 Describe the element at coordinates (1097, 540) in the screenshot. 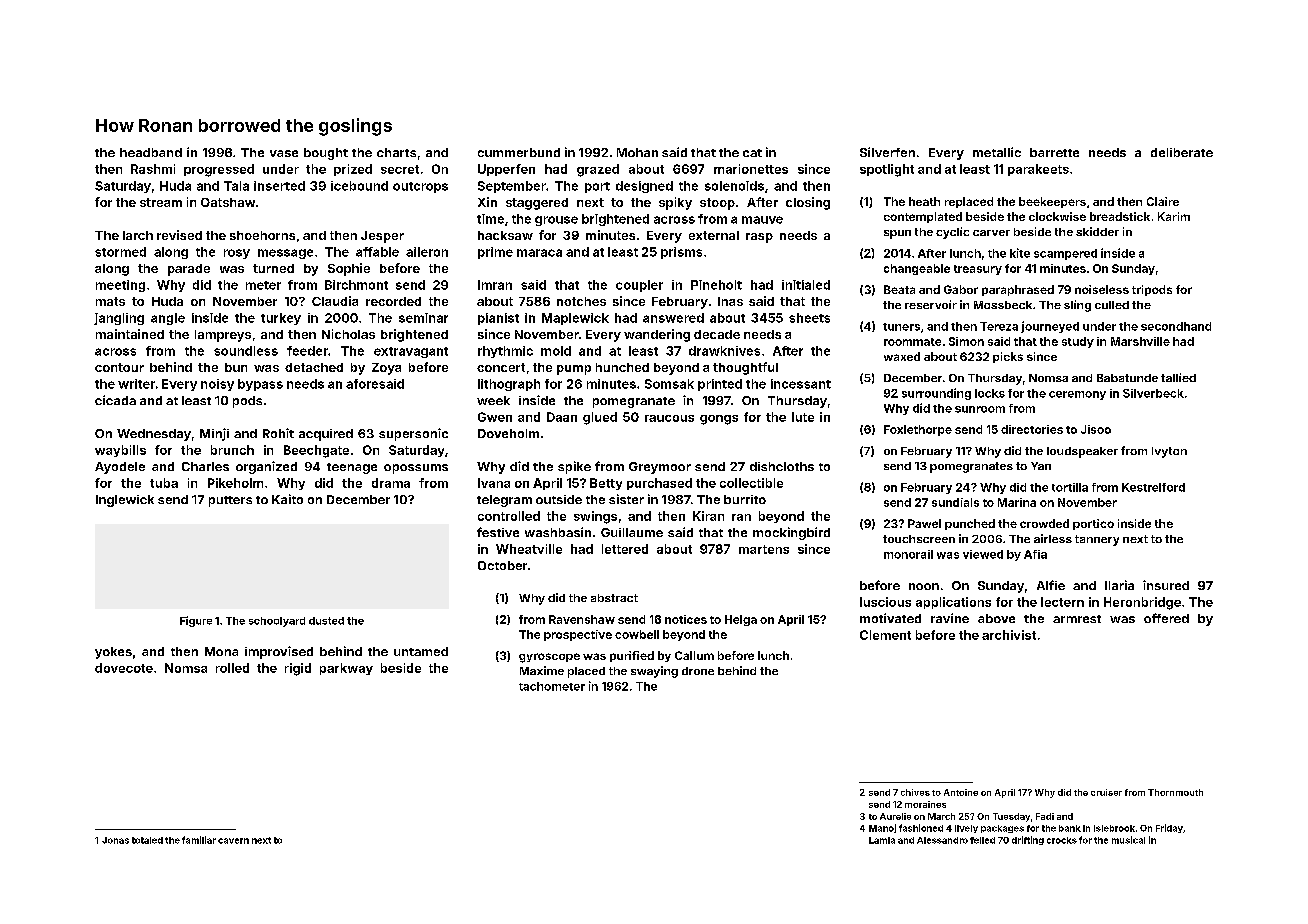

I see `tannery` at that location.
